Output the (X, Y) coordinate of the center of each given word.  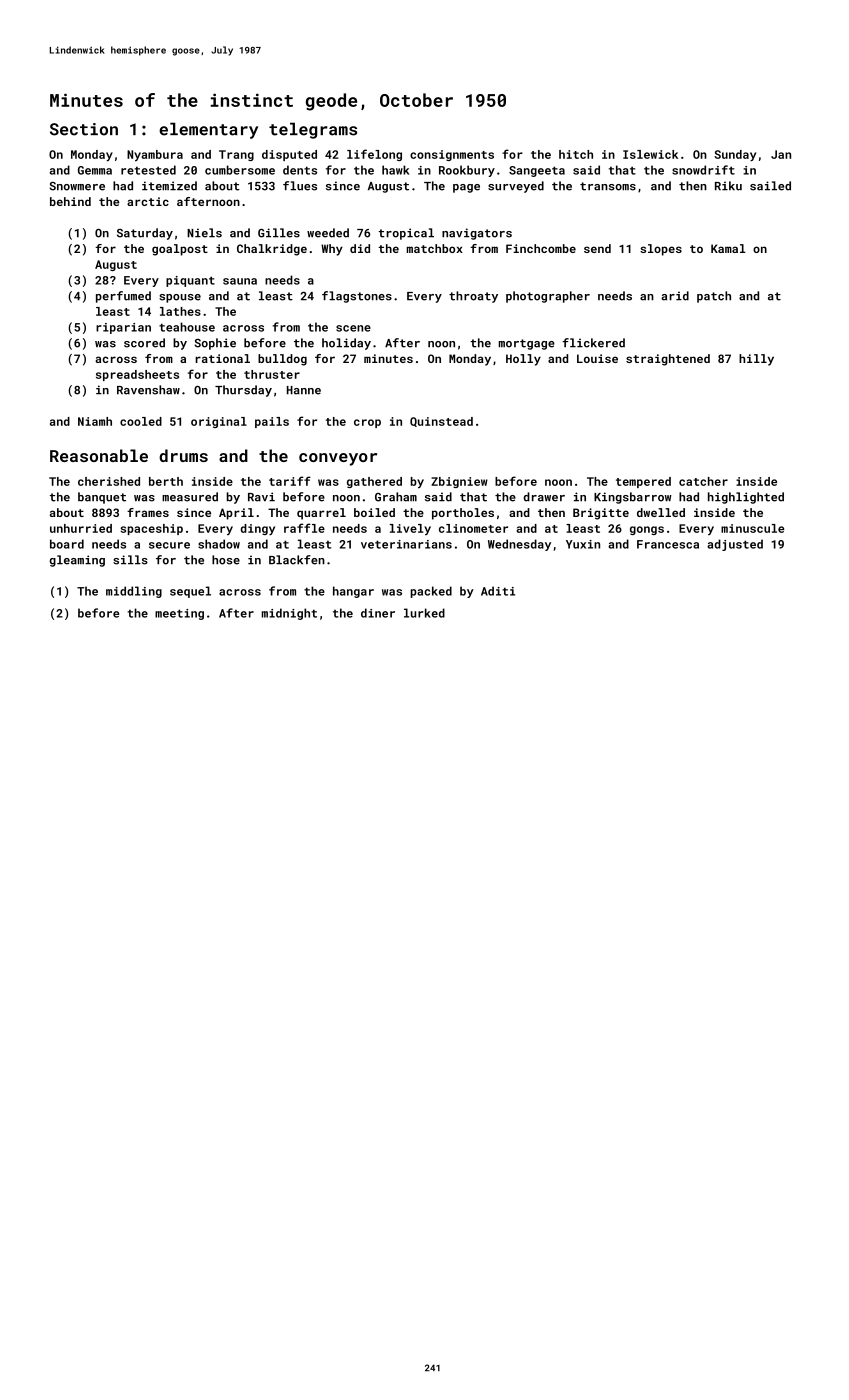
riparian (123, 328)
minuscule (753, 528)
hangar (353, 592)
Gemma (95, 170)
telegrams (313, 130)
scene (353, 328)
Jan (781, 154)
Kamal (728, 248)
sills (130, 560)
